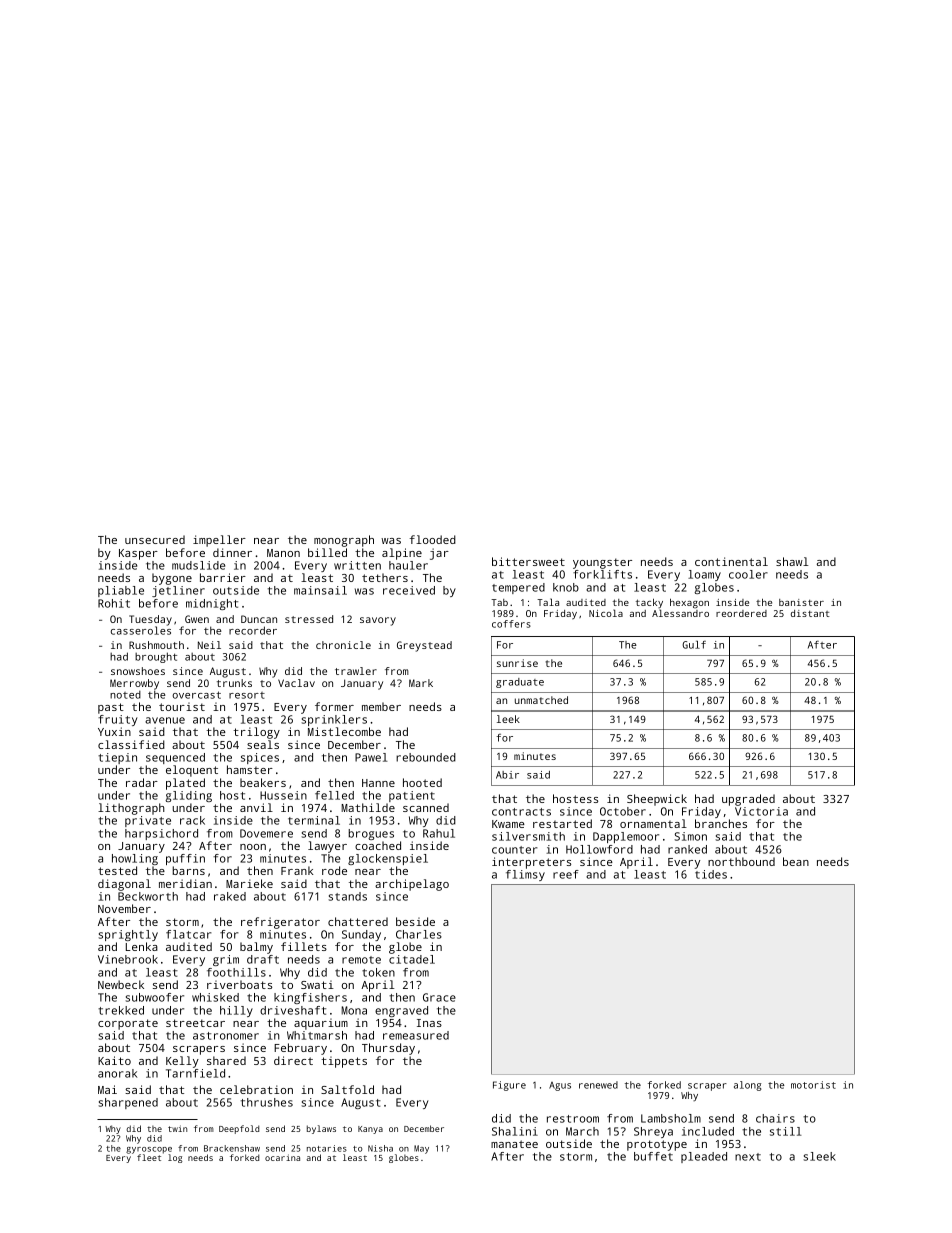  Describe the element at coordinates (196, 695) in the document. I see `overcast` at that location.
